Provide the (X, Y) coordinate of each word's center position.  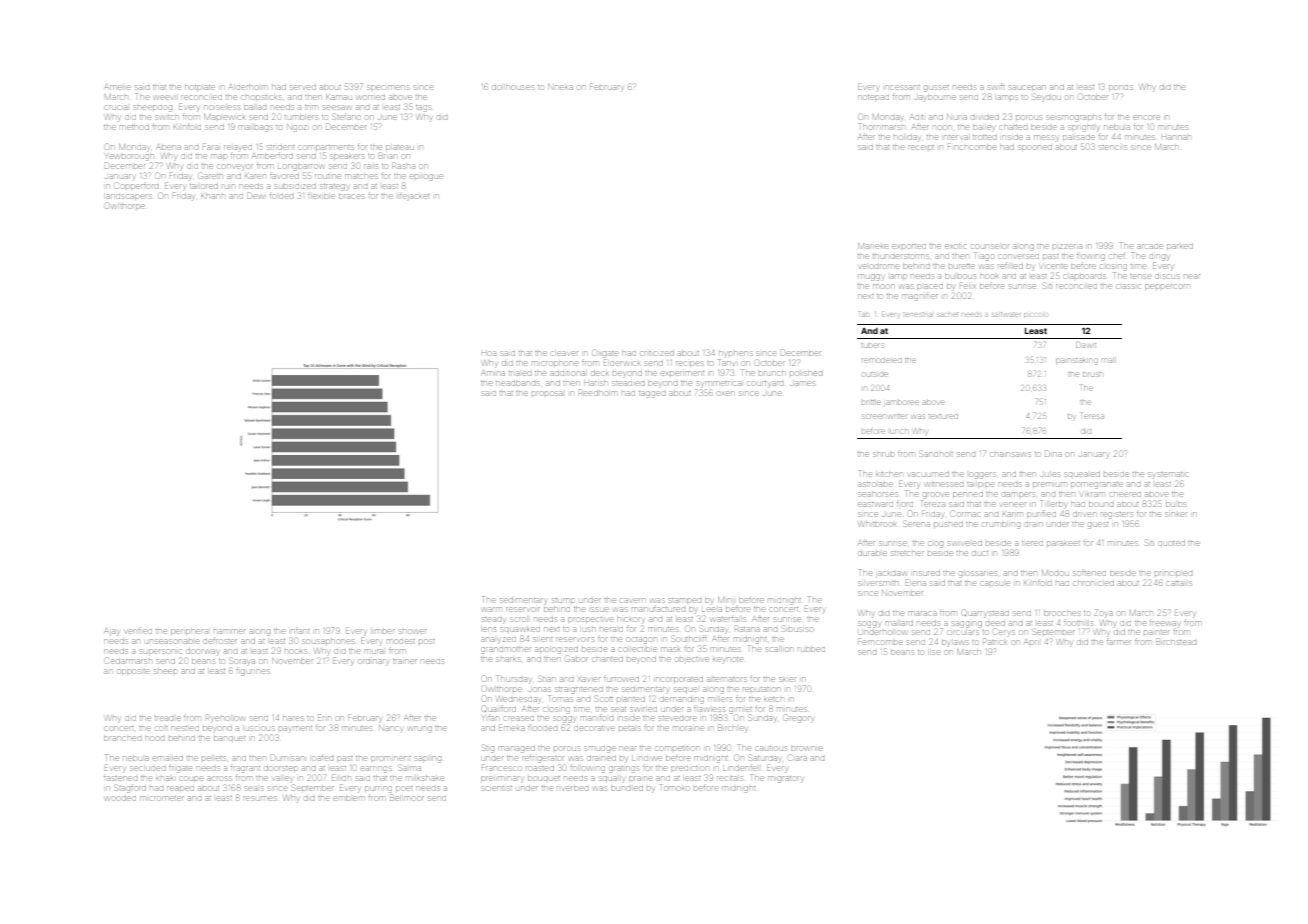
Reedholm (598, 392)
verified (138, 631)
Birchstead (1176, 642)
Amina (493, 373)
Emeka (512, 728)
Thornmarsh (882, 126)
